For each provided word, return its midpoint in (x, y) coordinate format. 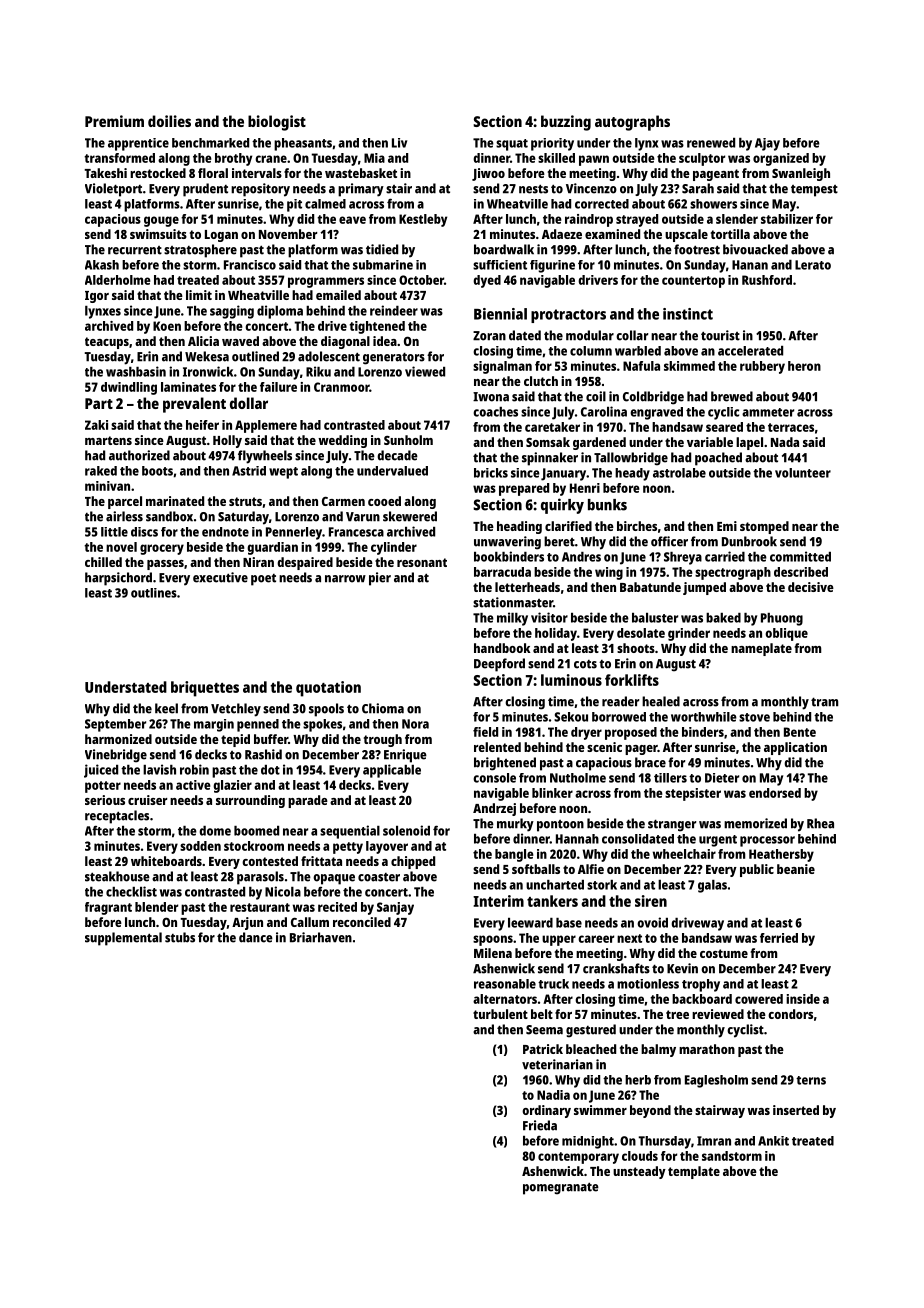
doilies (169, 121)
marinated (175, 501)
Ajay (767, 144)
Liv (399, 143)
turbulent (500, 1014)
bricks (491, 473)
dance (256, 937)
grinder (689, 634)
